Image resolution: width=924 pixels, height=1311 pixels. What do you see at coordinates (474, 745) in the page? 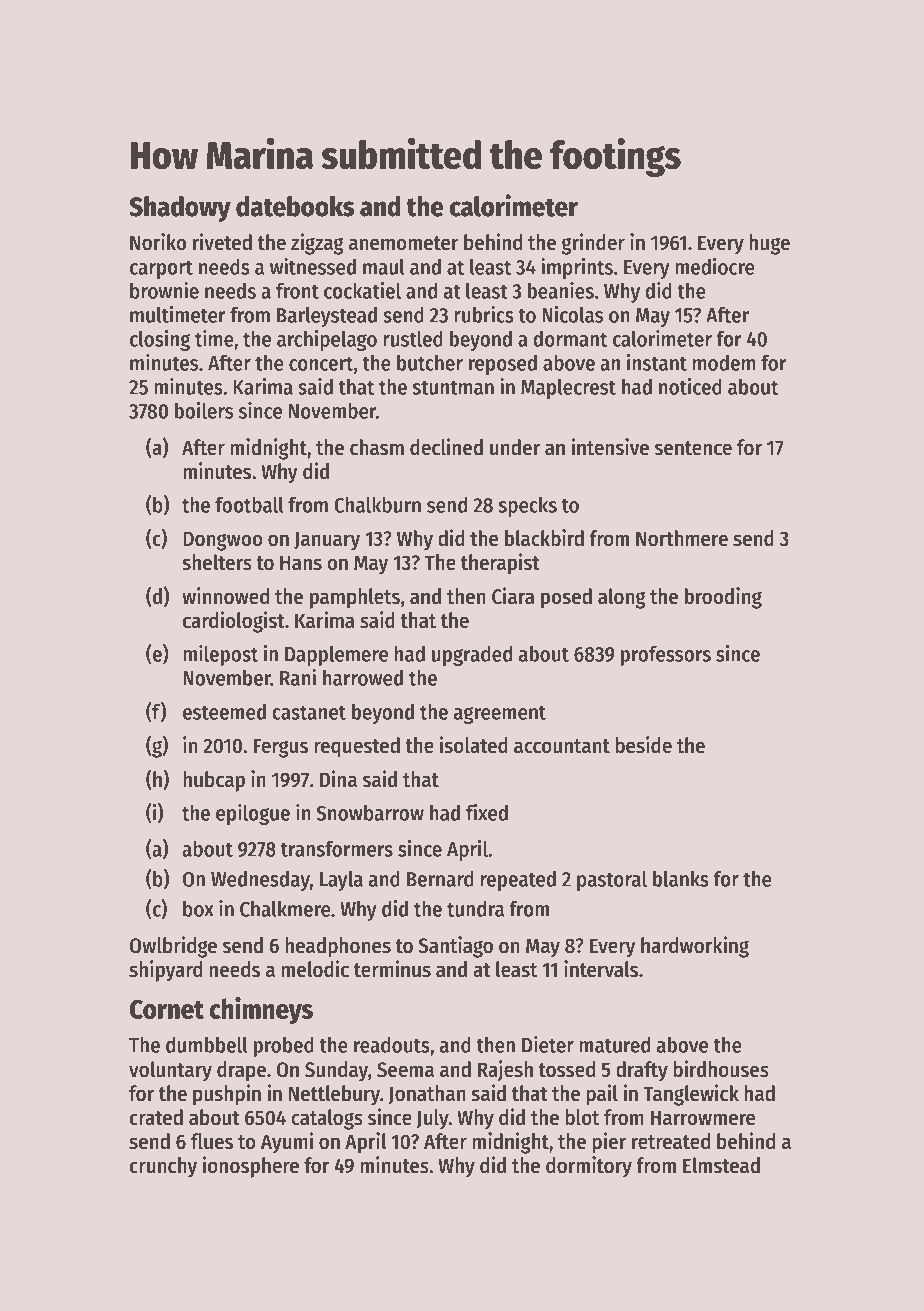
I see `isolated` at bounding box center [474, 745].
